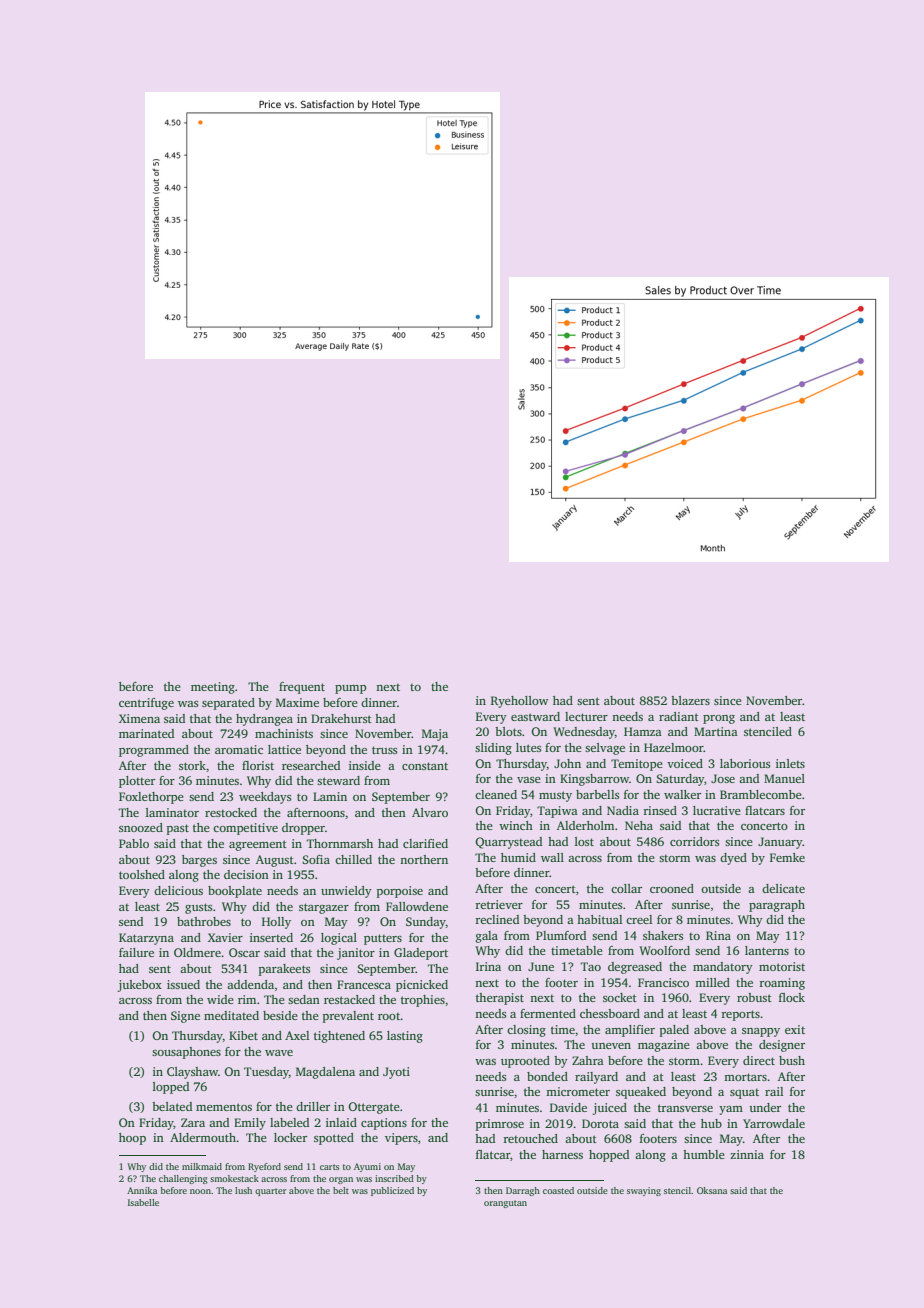  Describe the element at coordinates (499, 904) in the image. I see `retriever` at that location.
